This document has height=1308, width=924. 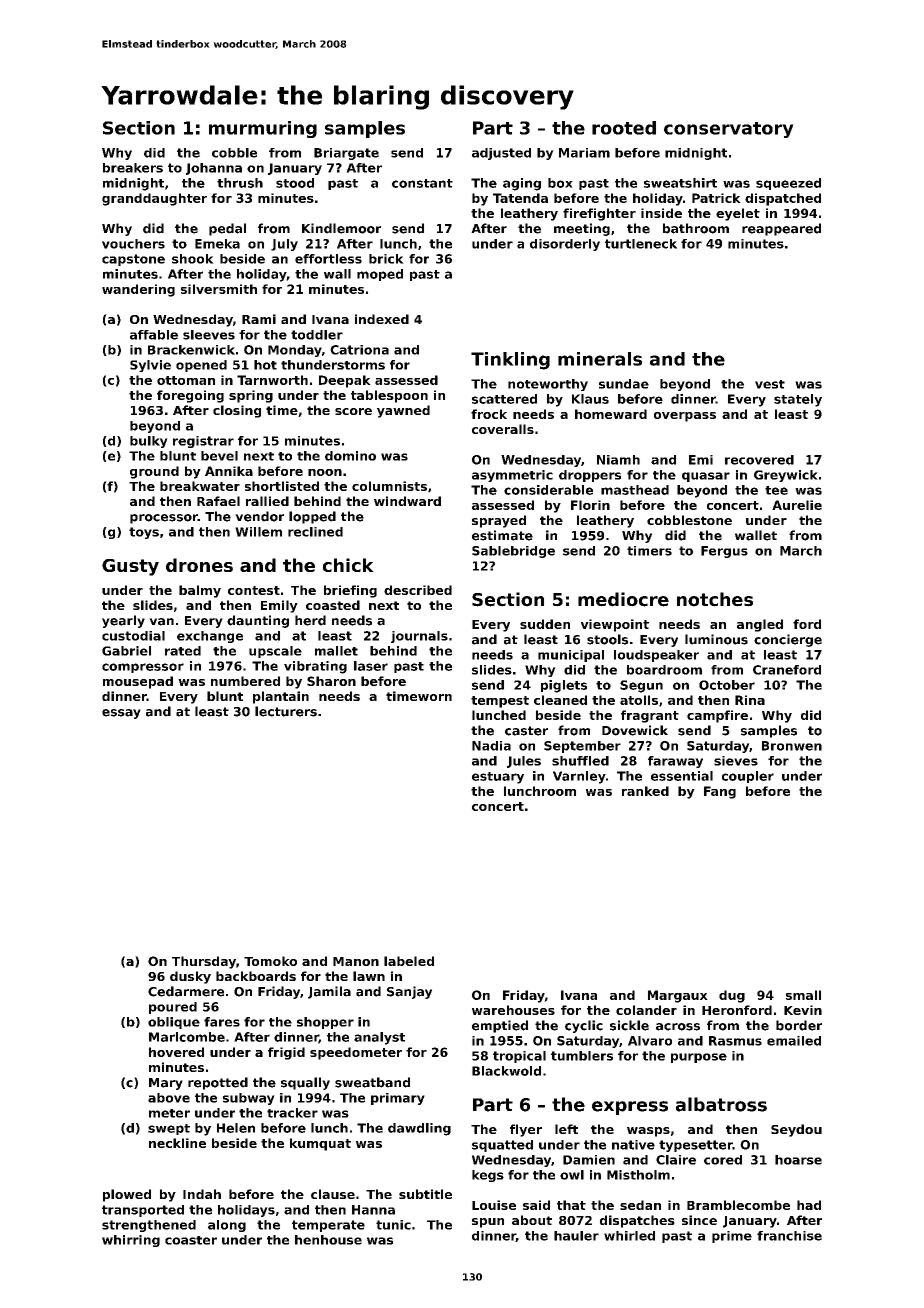 What do you see at coordinates (582, 1056) in the document?
I see `tumblers` at bounding box center [582, 1056].
